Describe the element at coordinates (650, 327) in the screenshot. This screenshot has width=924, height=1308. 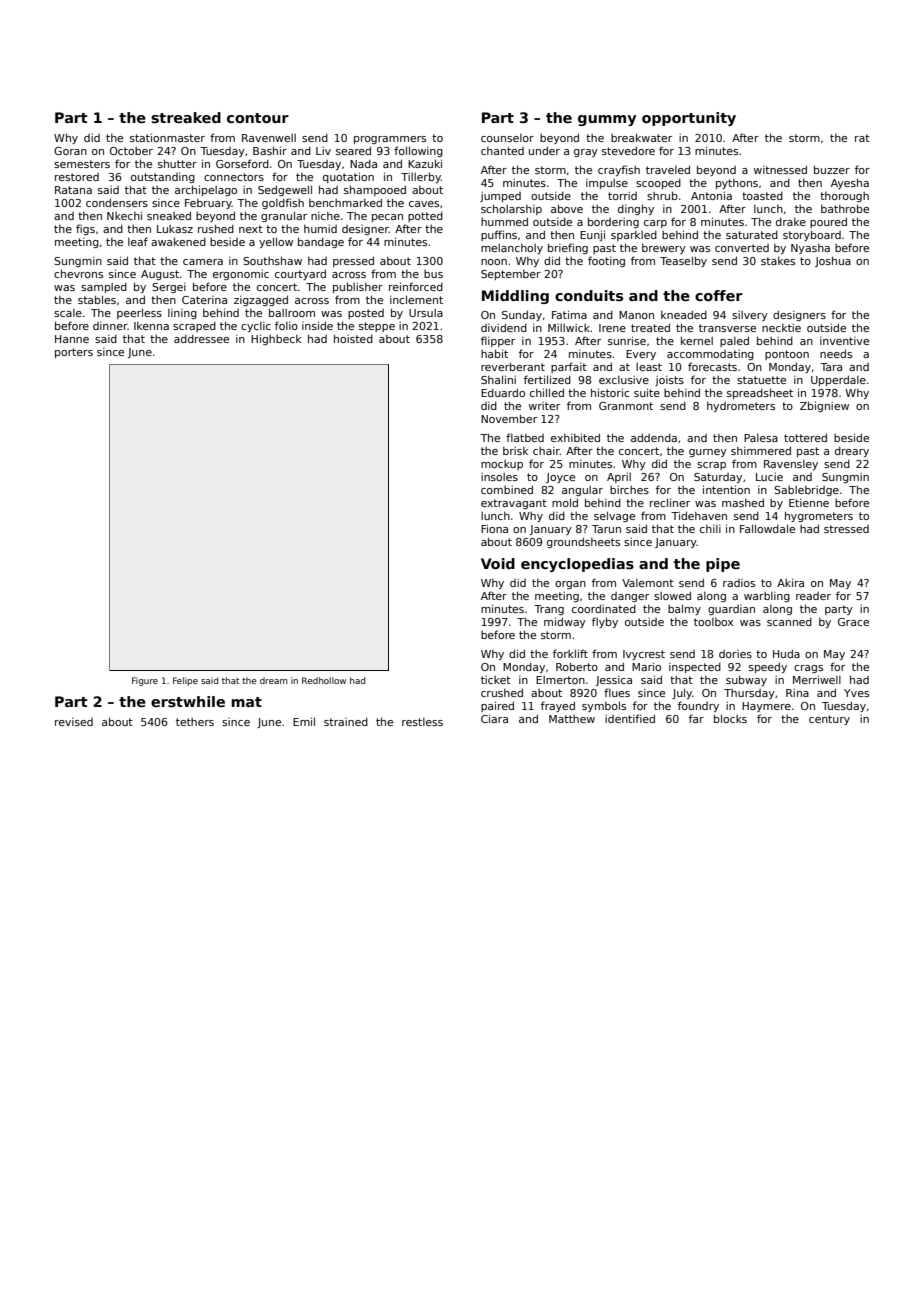
I see `treated` at that location.
